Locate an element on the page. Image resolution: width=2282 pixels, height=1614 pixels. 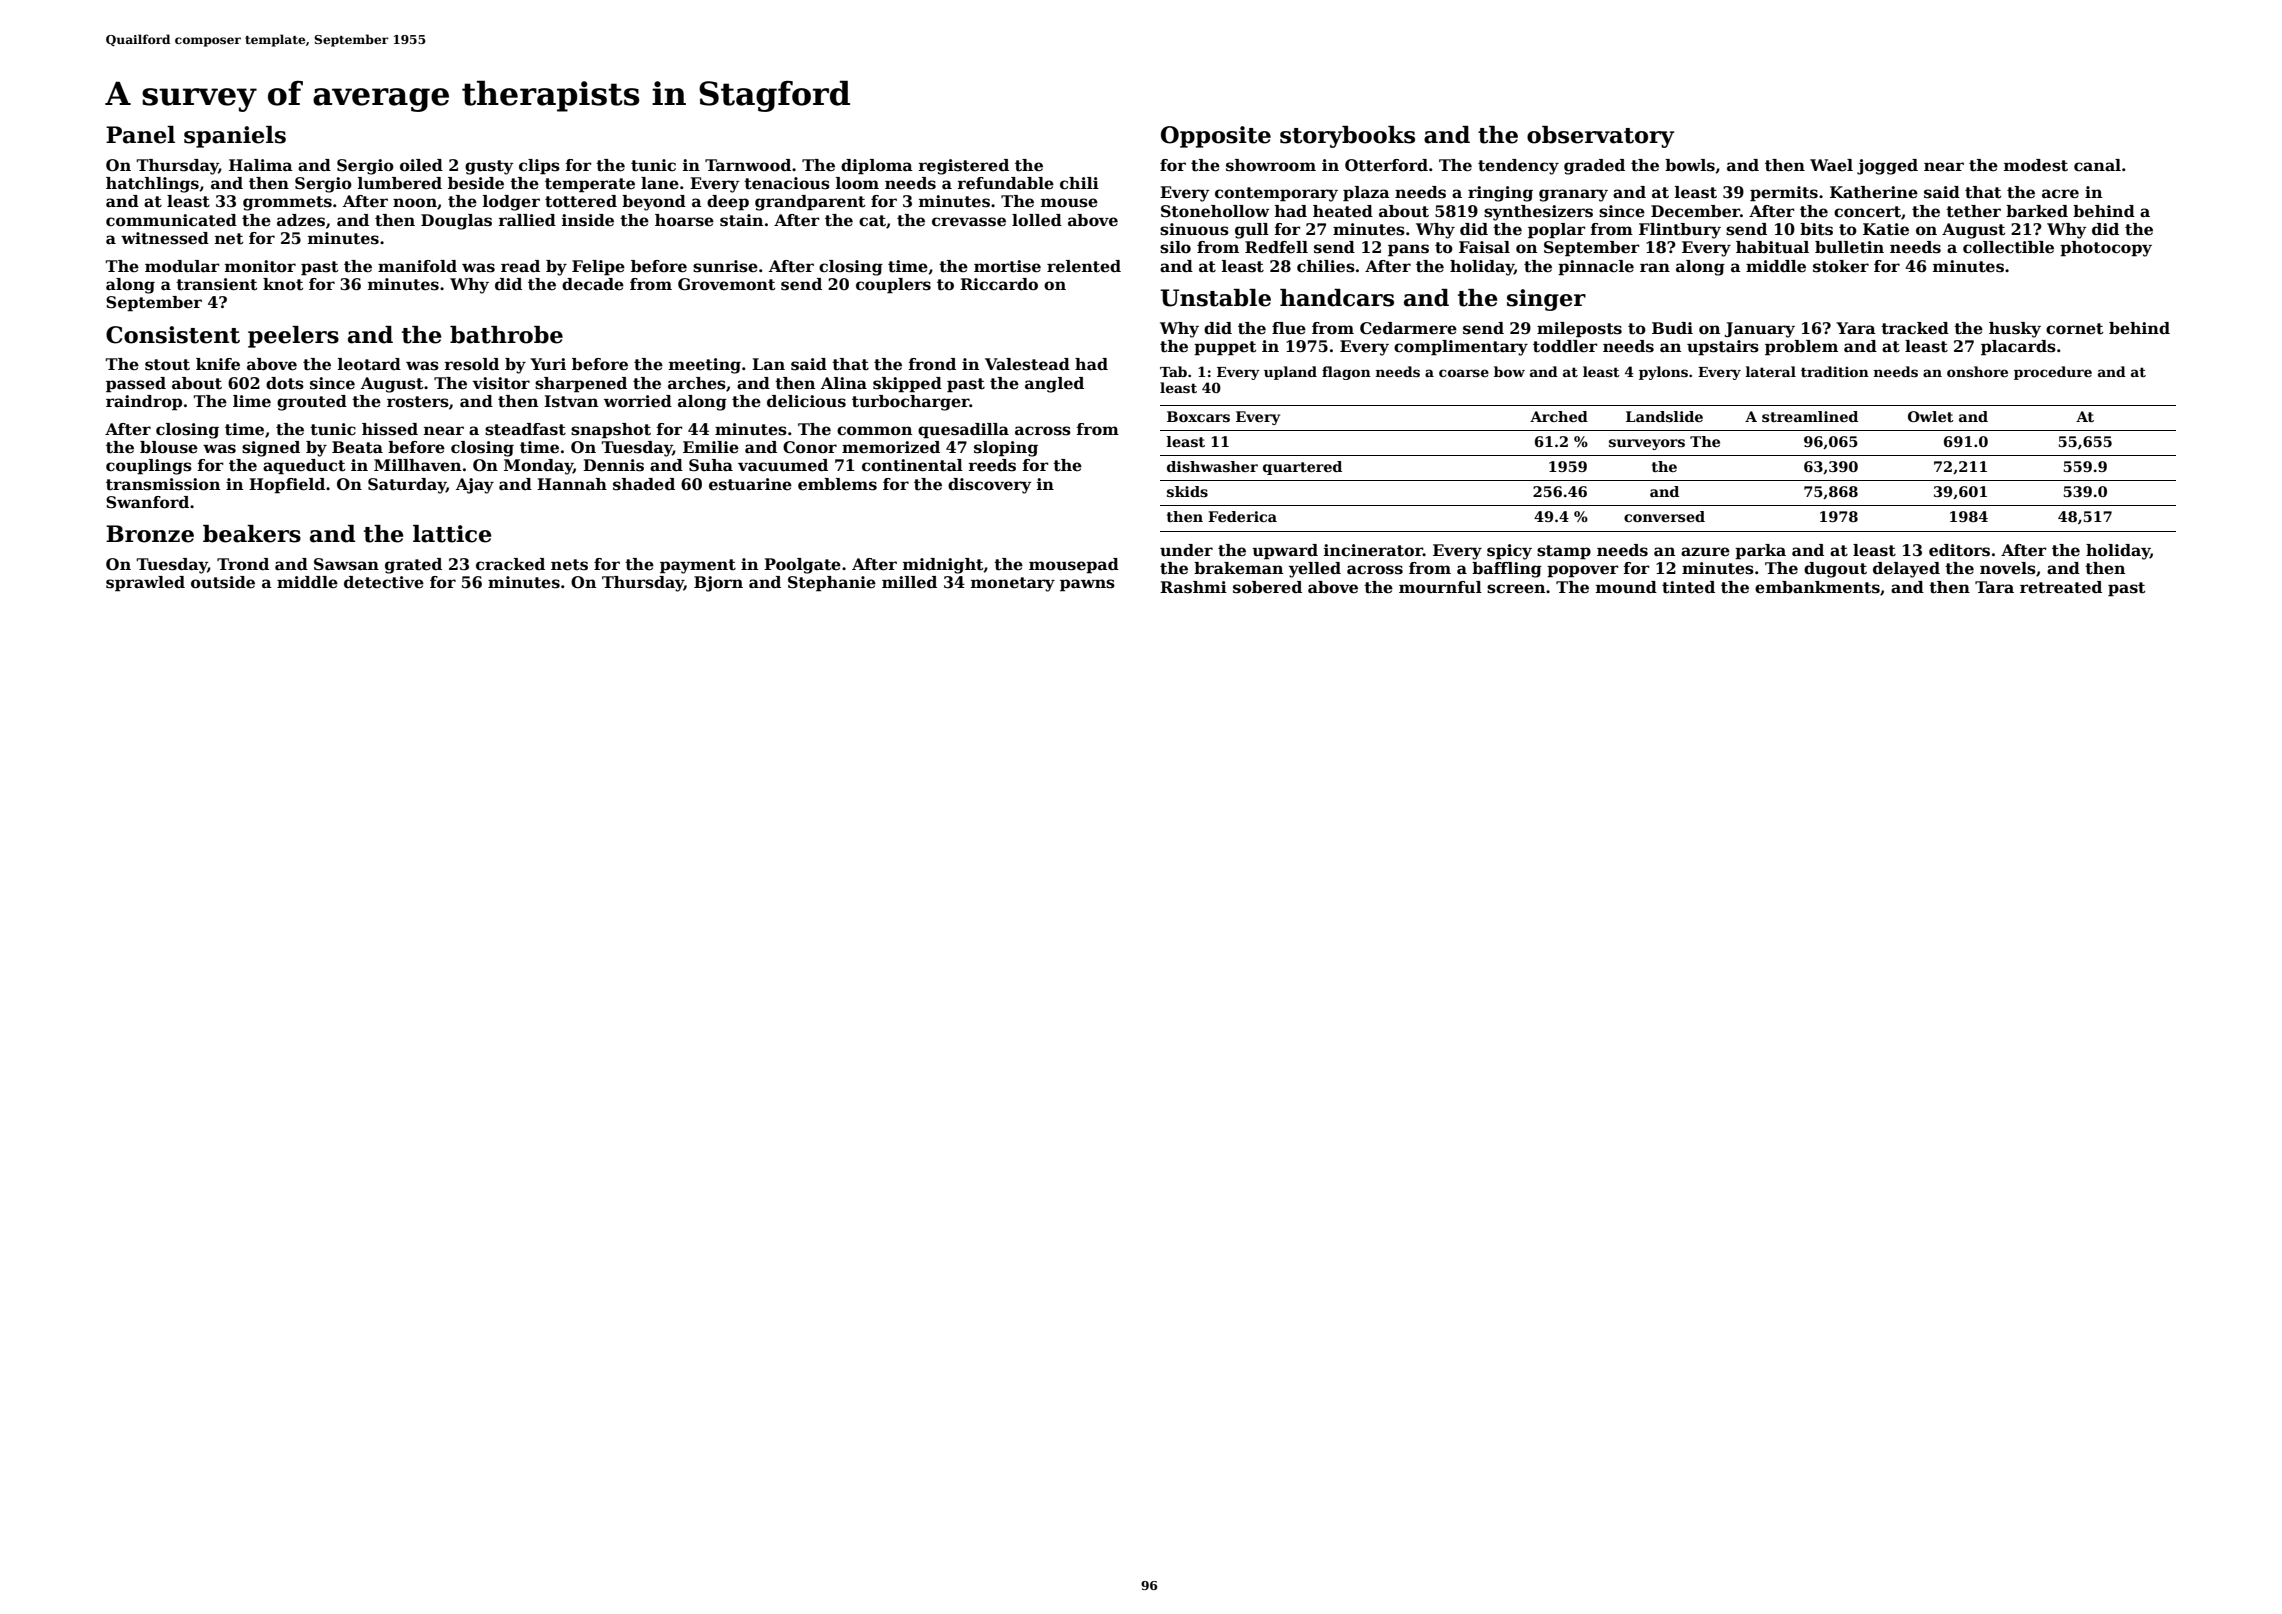
Owlet is located at coordinates (1931, 416).
